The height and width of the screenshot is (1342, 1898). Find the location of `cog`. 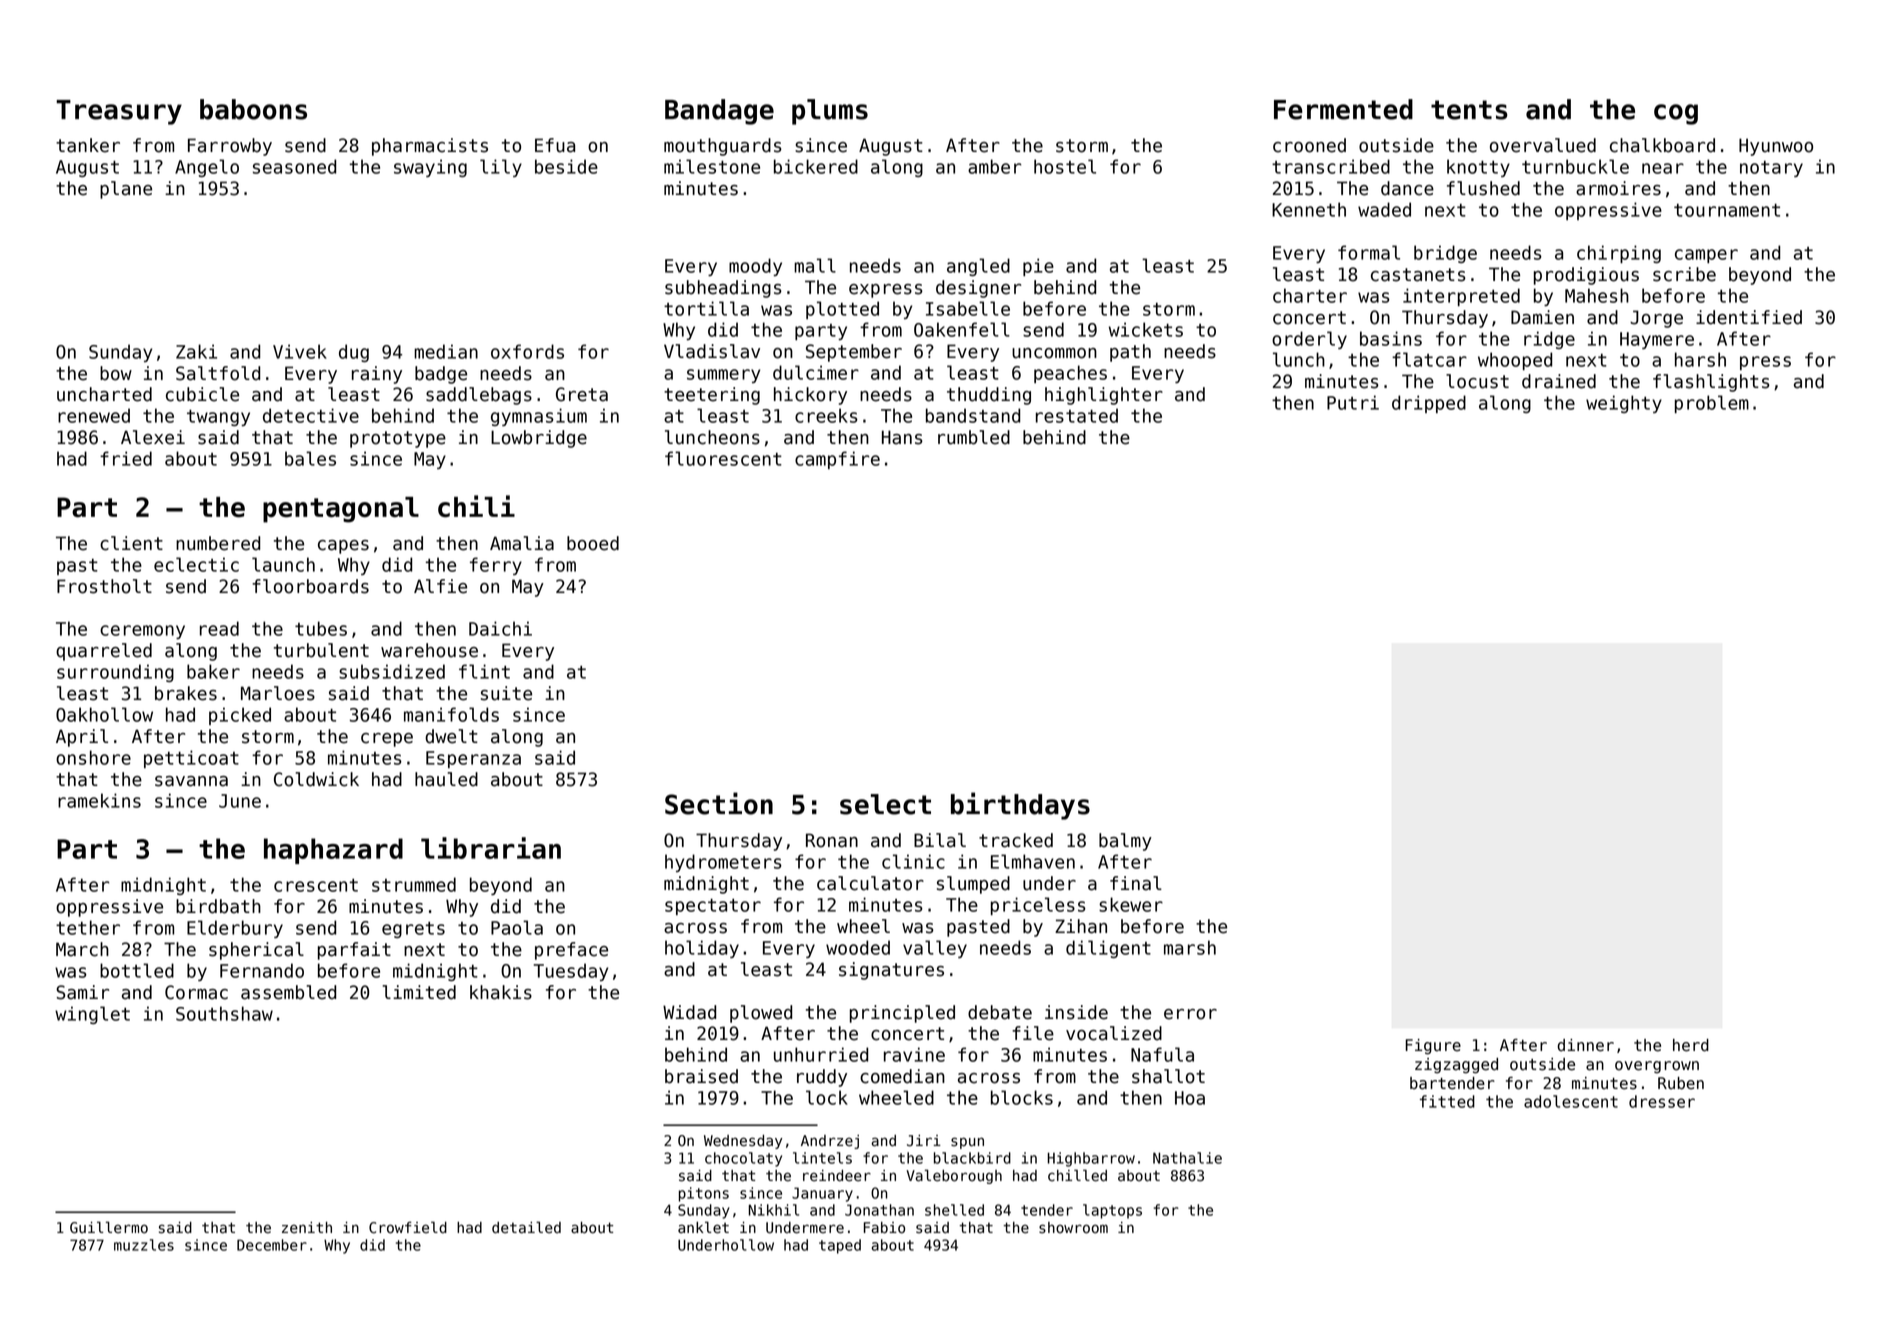

cog is located at coordinates (1676, 114).
